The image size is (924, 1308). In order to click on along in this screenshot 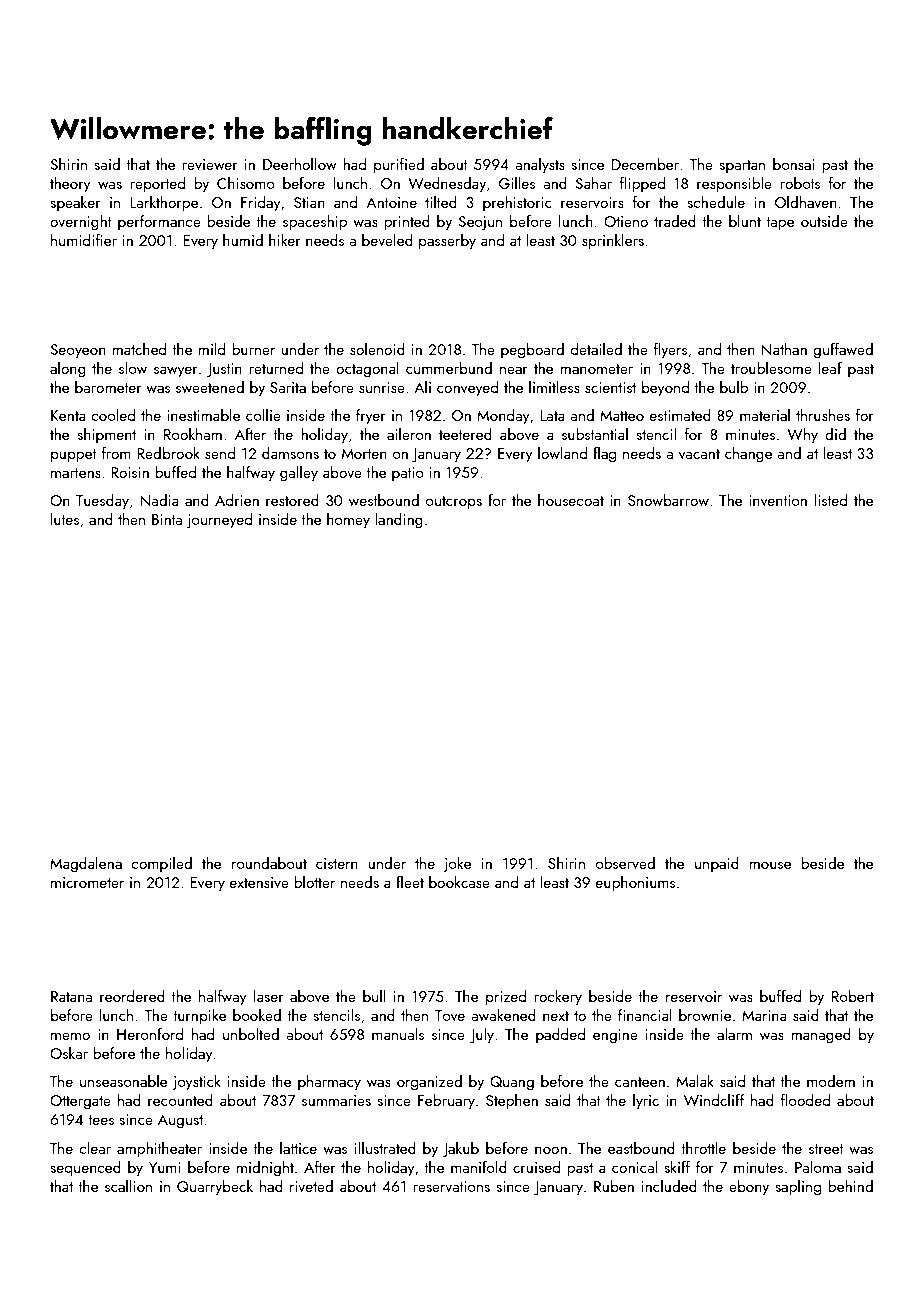, I will do `click(68, 370)`.
